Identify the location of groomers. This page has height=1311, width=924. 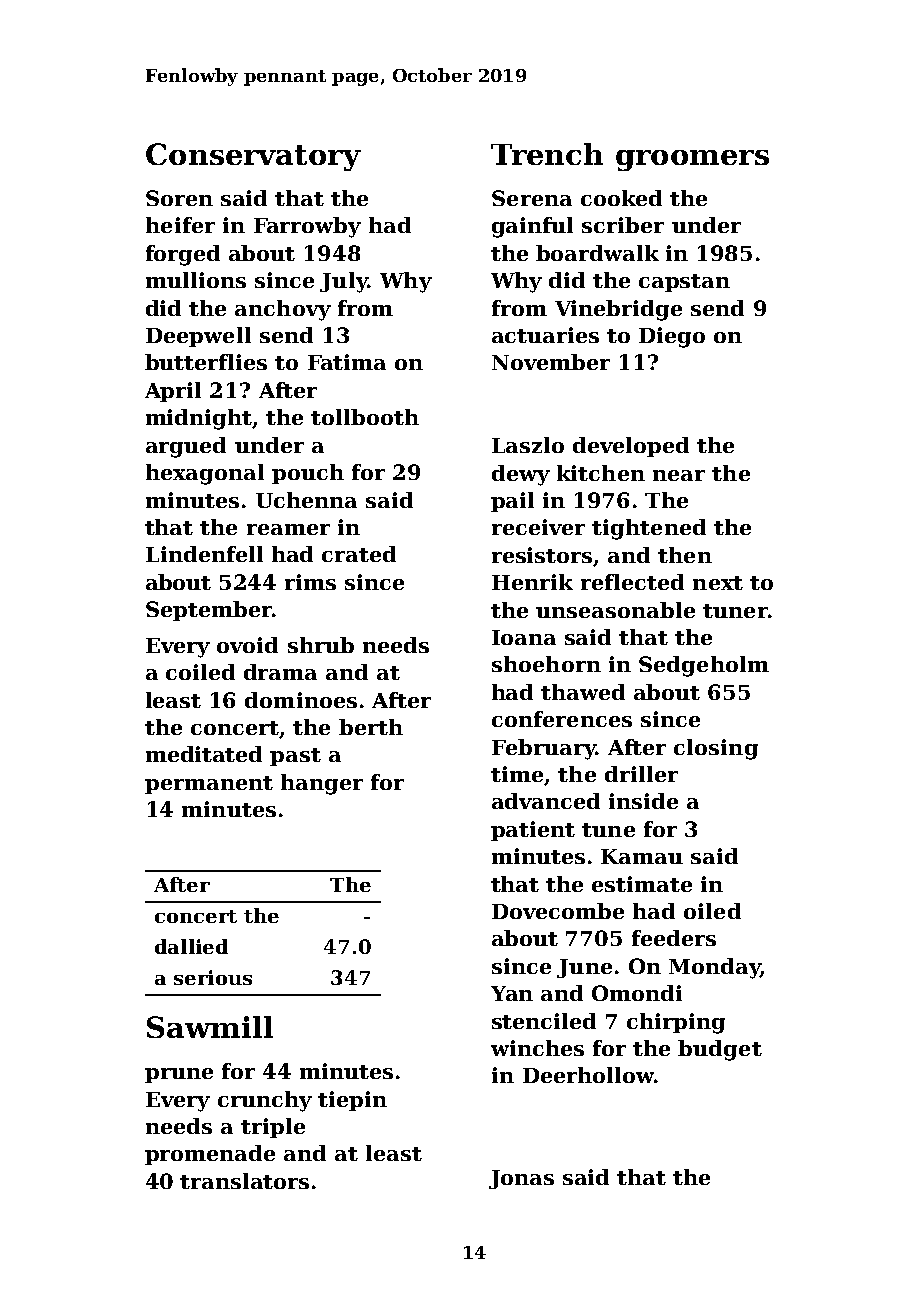
(692, 160).
